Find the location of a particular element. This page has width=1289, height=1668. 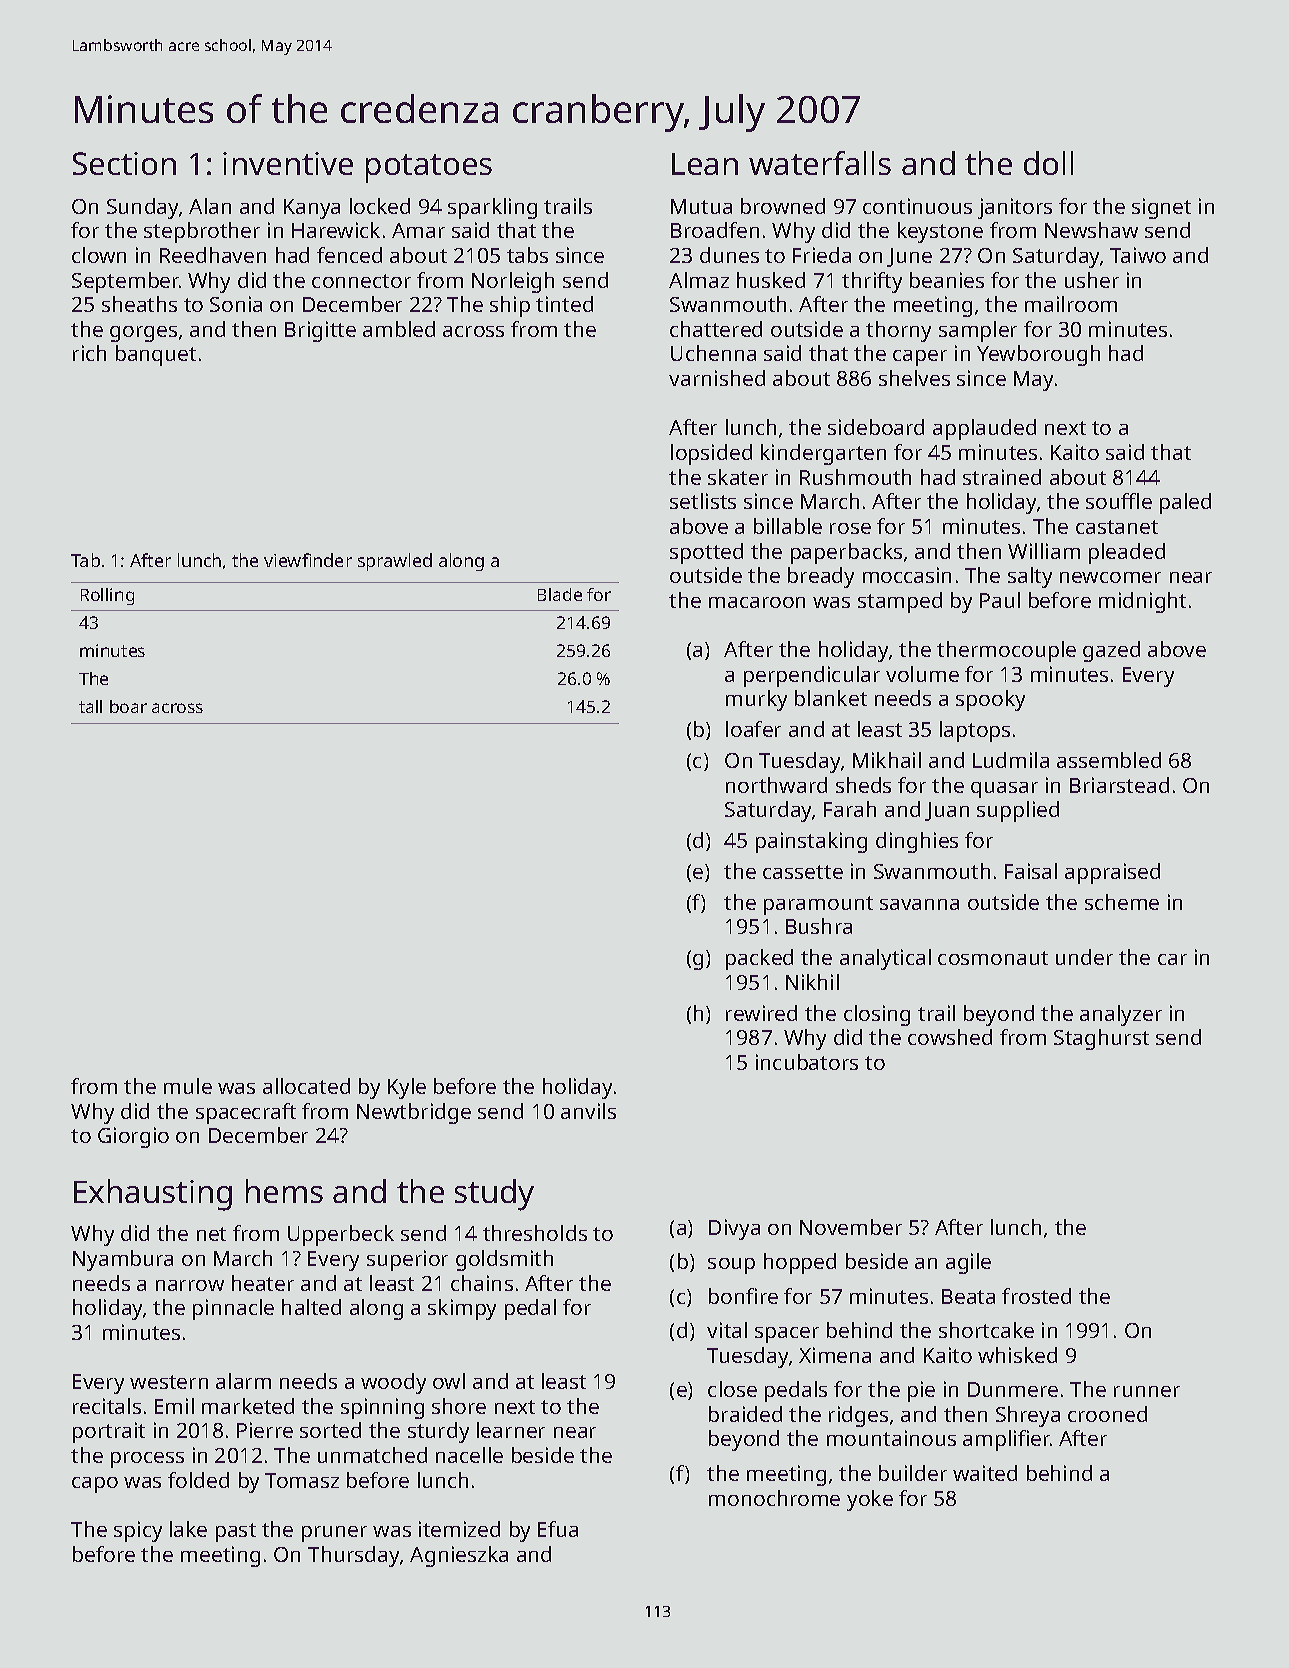

portrait is located at coordinates (109, 1432).
